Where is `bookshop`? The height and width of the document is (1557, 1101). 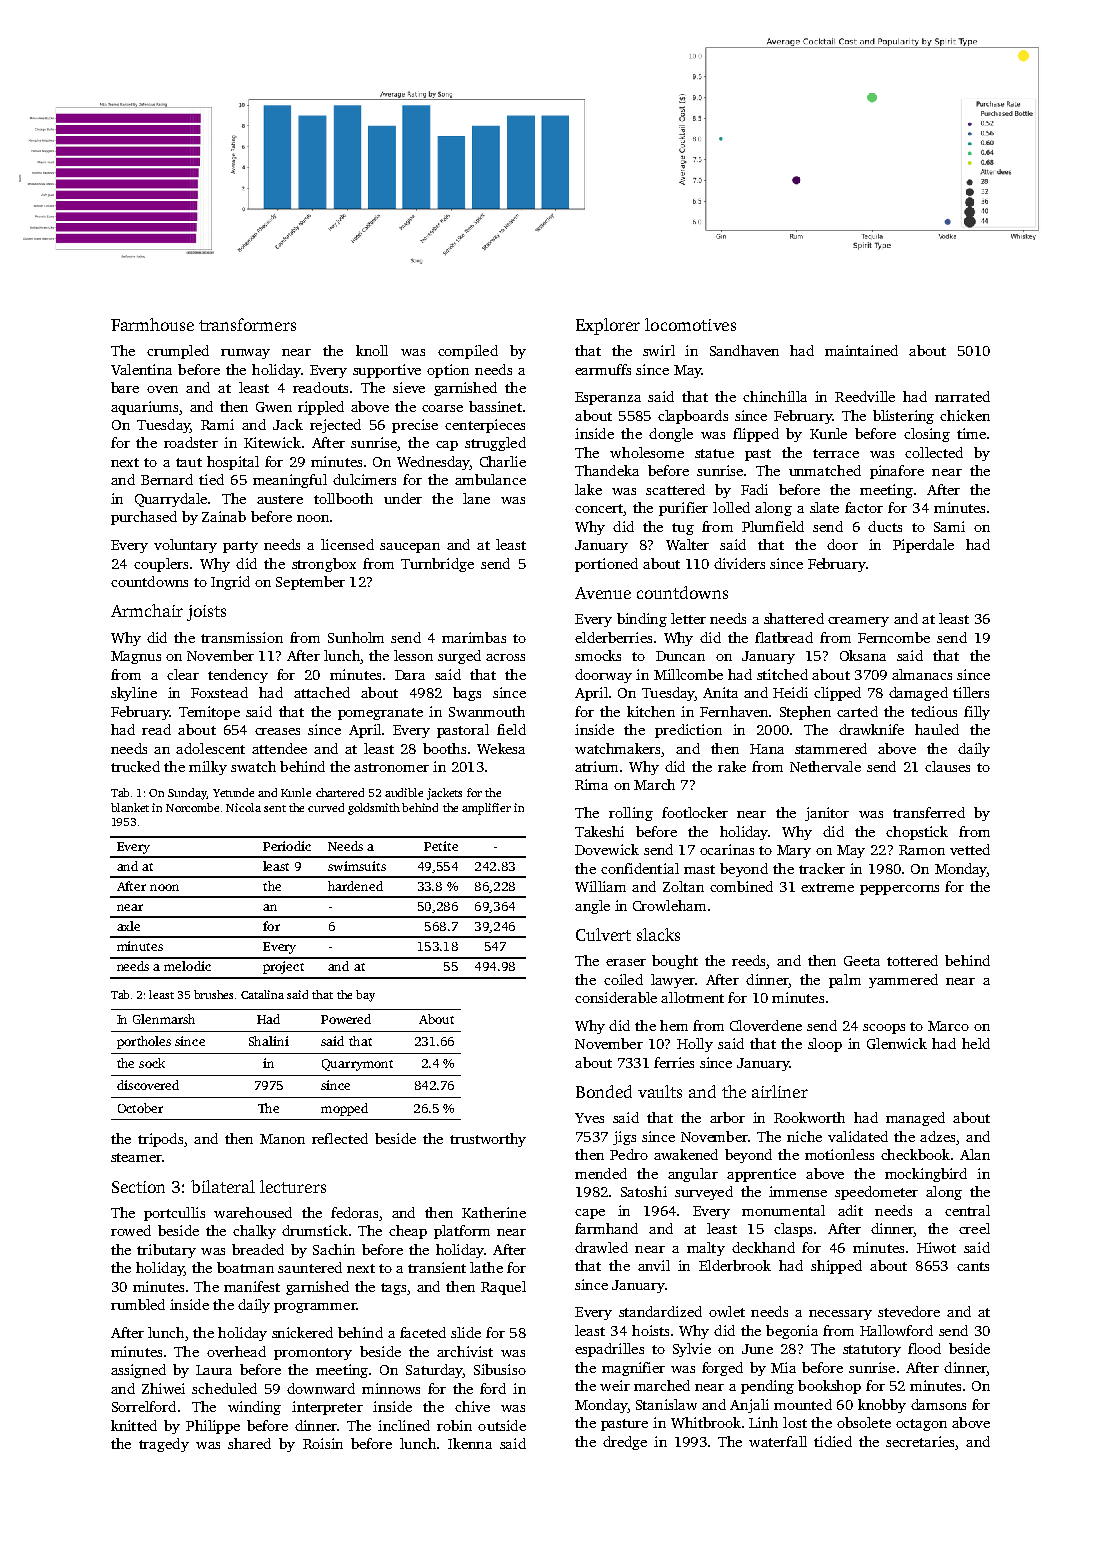
bookshop is located at coordinates (829, 1387).
